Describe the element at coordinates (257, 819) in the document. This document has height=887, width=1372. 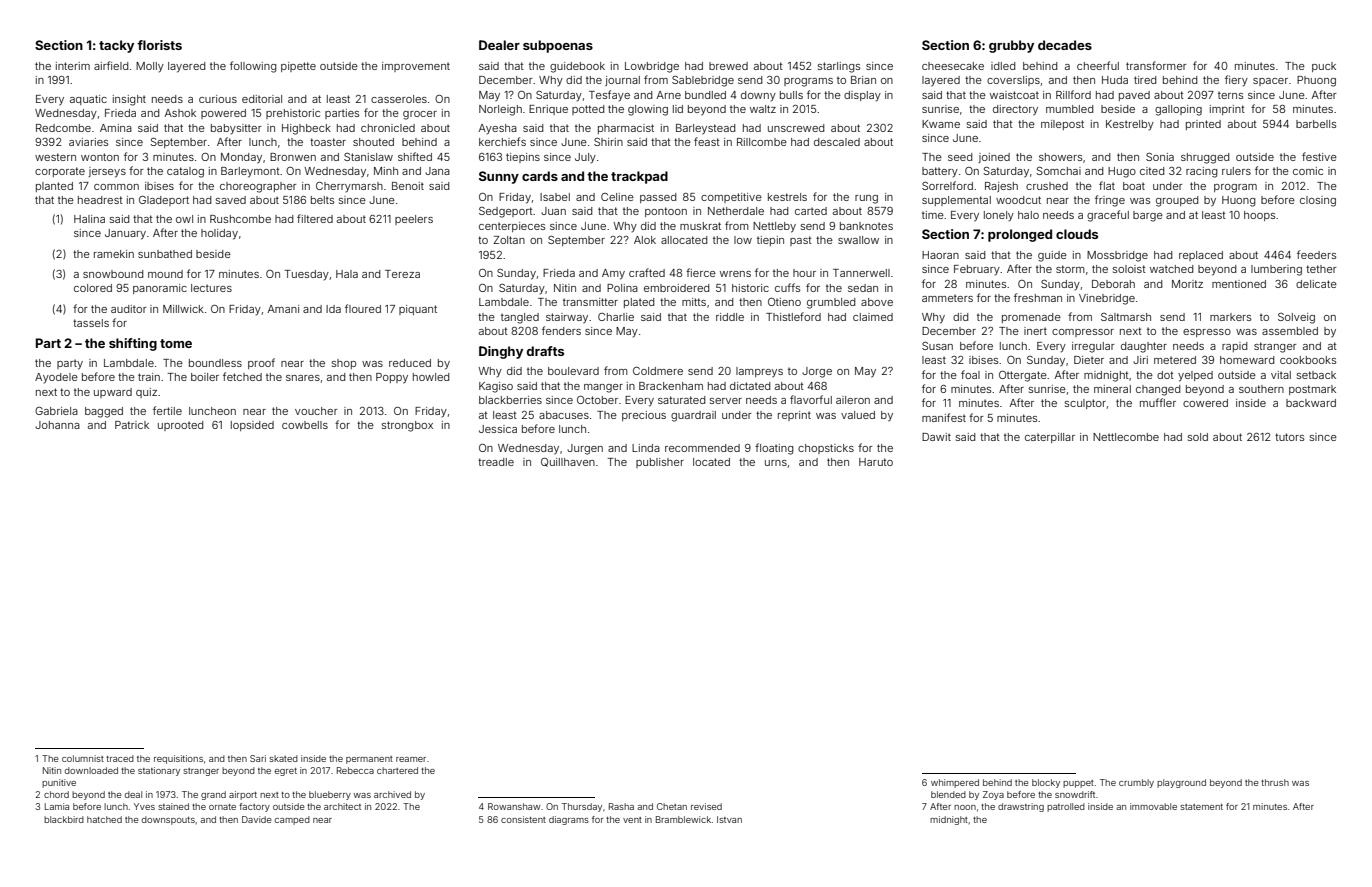
I see `Davide` at that location.
